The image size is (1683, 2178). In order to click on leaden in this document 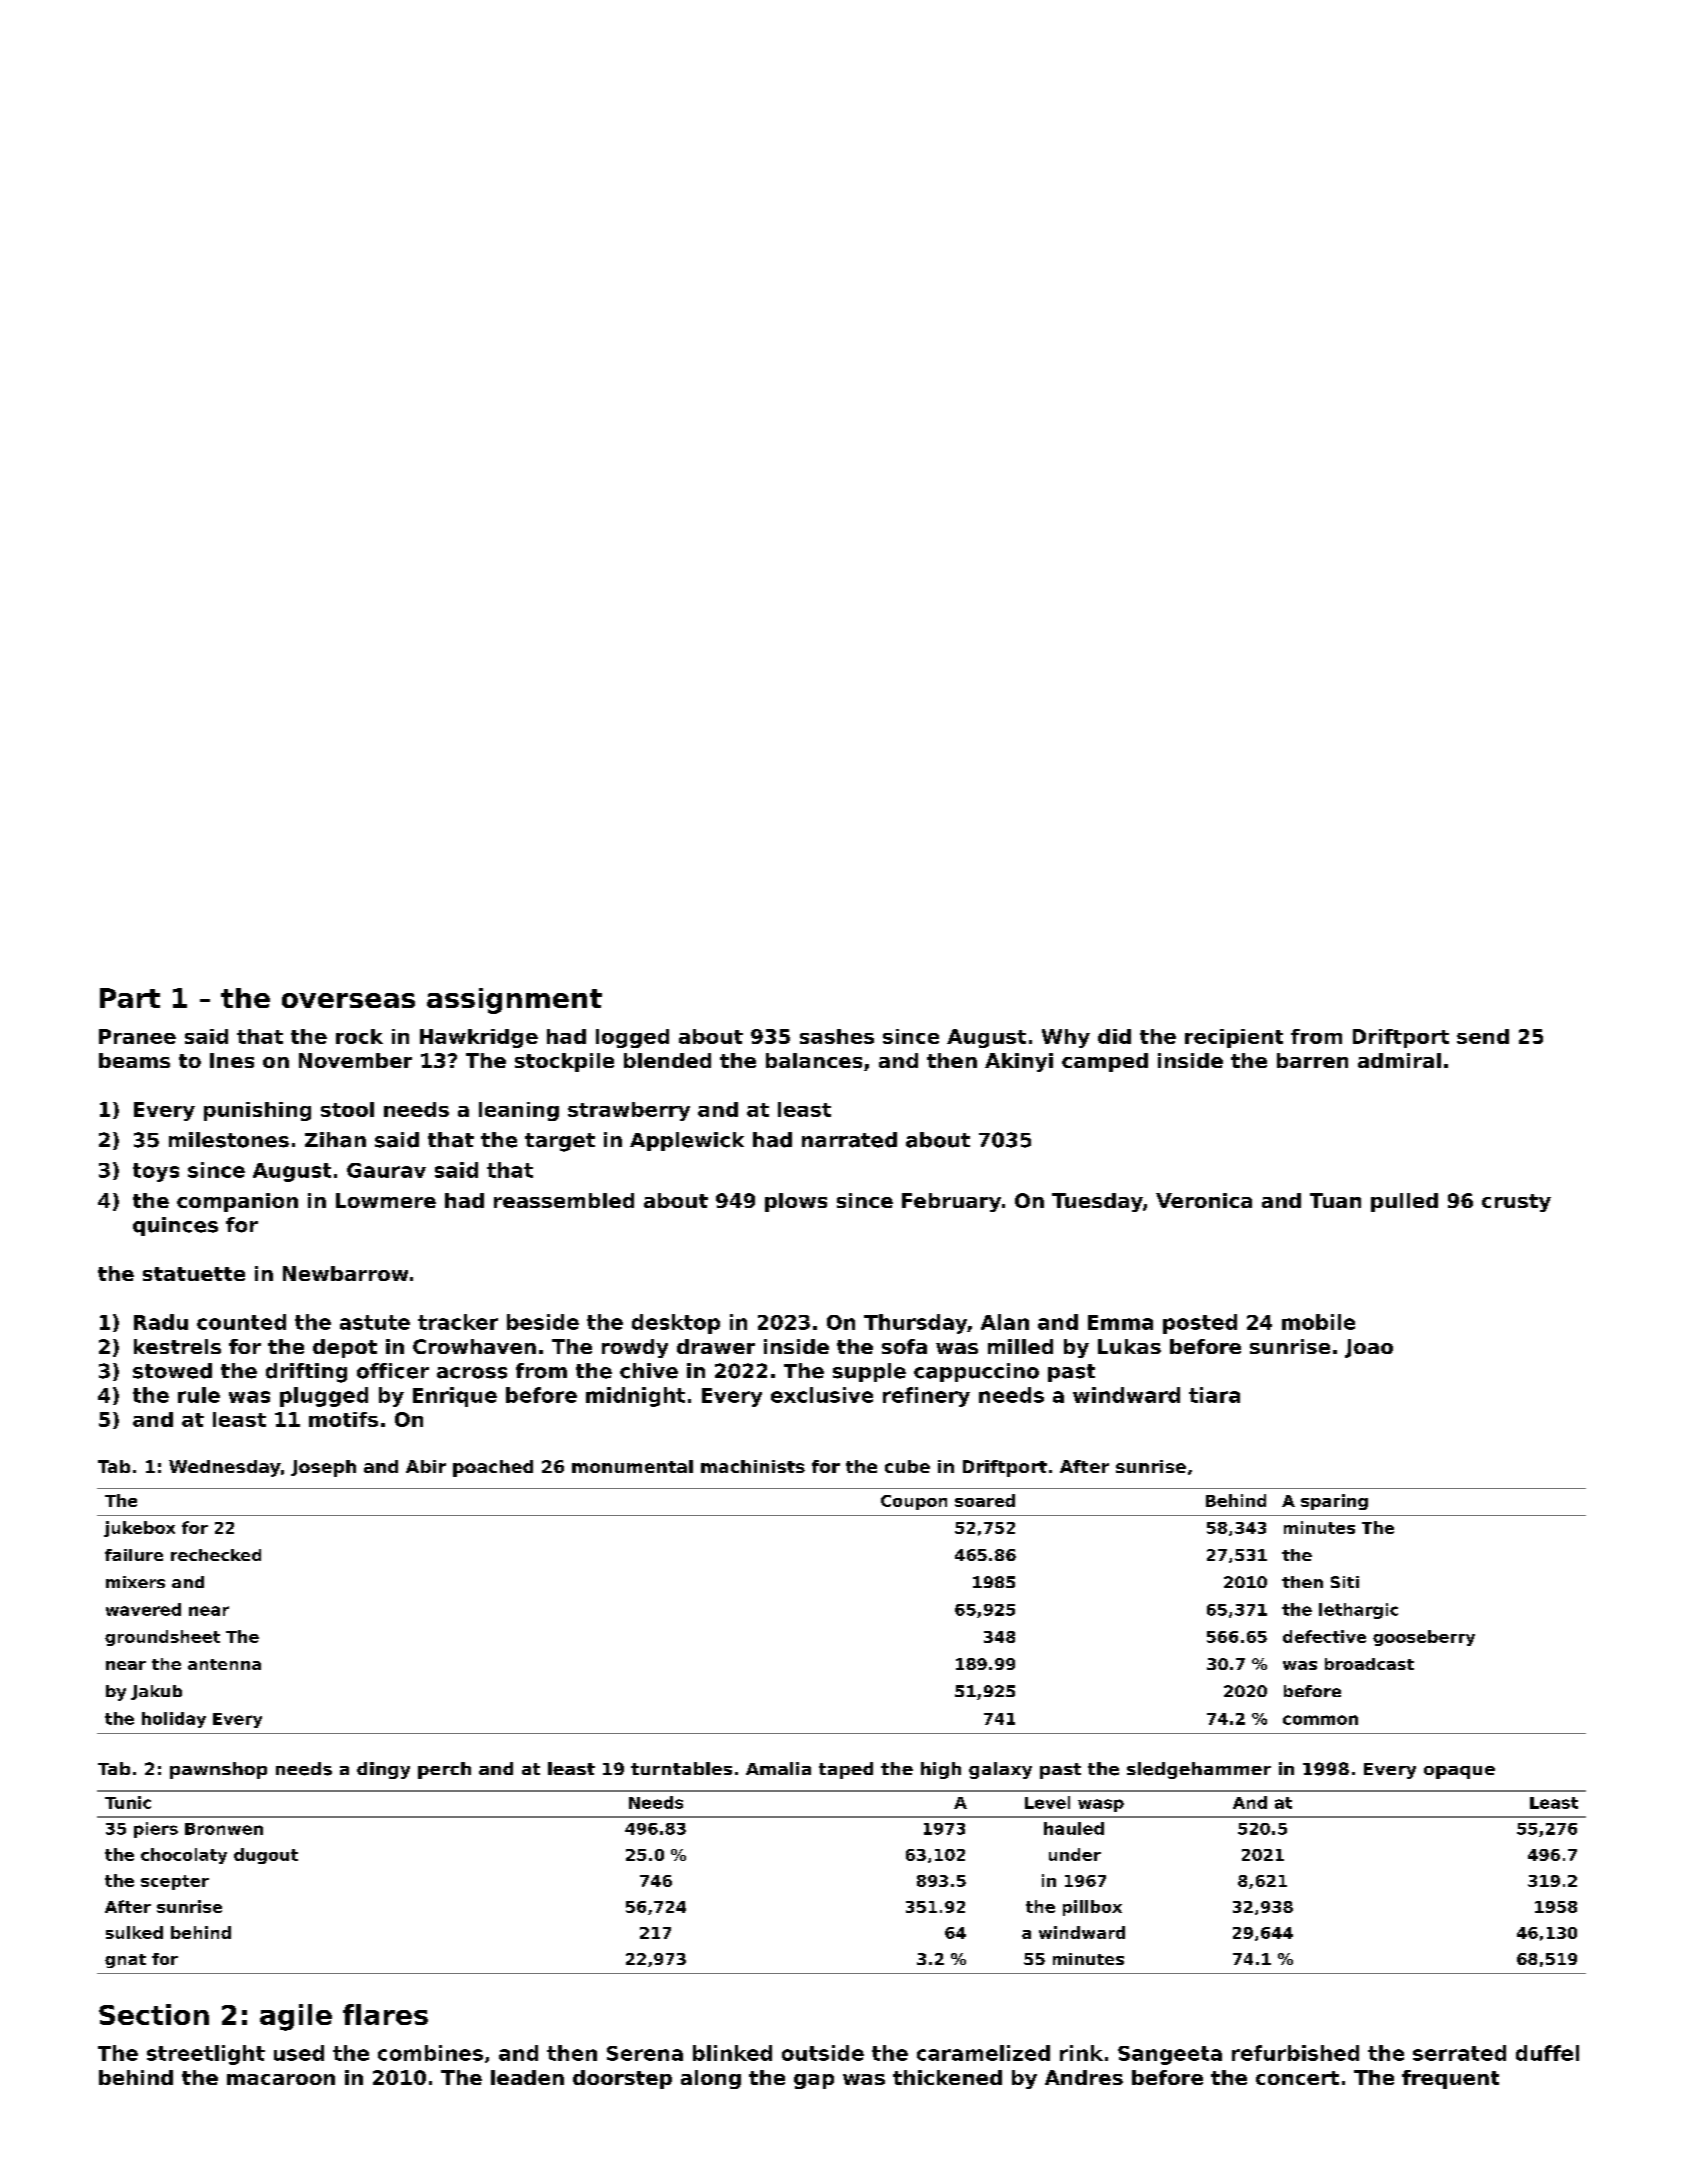, I will do `click(527, 2077)`.
